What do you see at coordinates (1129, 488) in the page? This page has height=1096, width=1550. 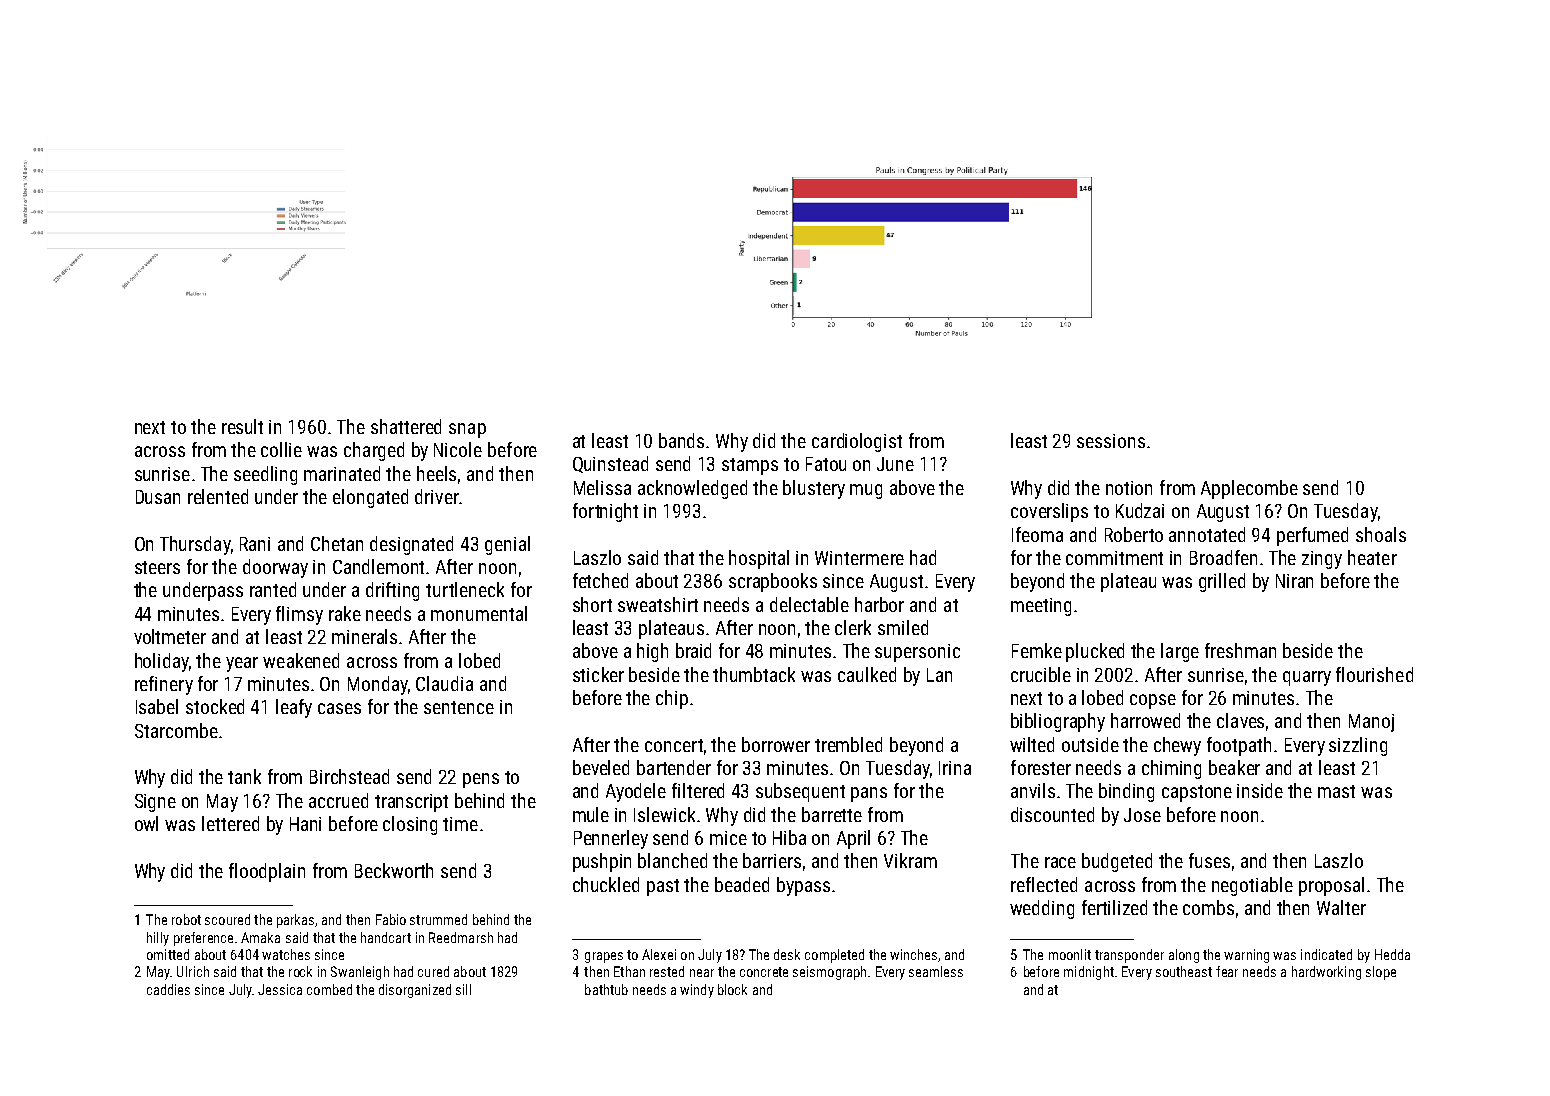 I see `notion` at bounding box center [1129, 488].
